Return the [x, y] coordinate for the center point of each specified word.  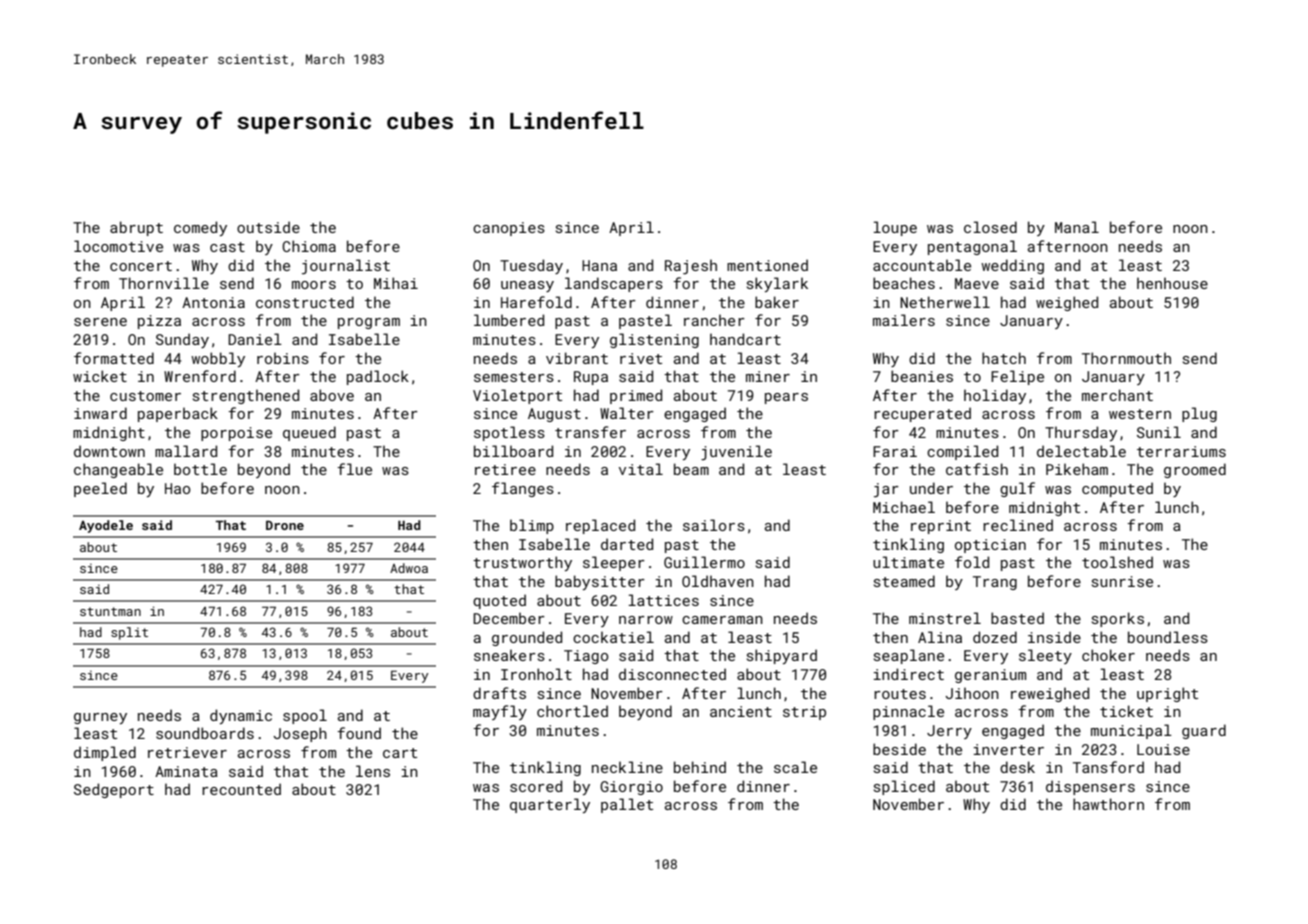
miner [768, 376]
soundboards [205, 733]
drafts [499, 693]
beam [691, 469]
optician [990, 546]
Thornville [164, 283]
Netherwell [945, 302]
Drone [285, 525]
